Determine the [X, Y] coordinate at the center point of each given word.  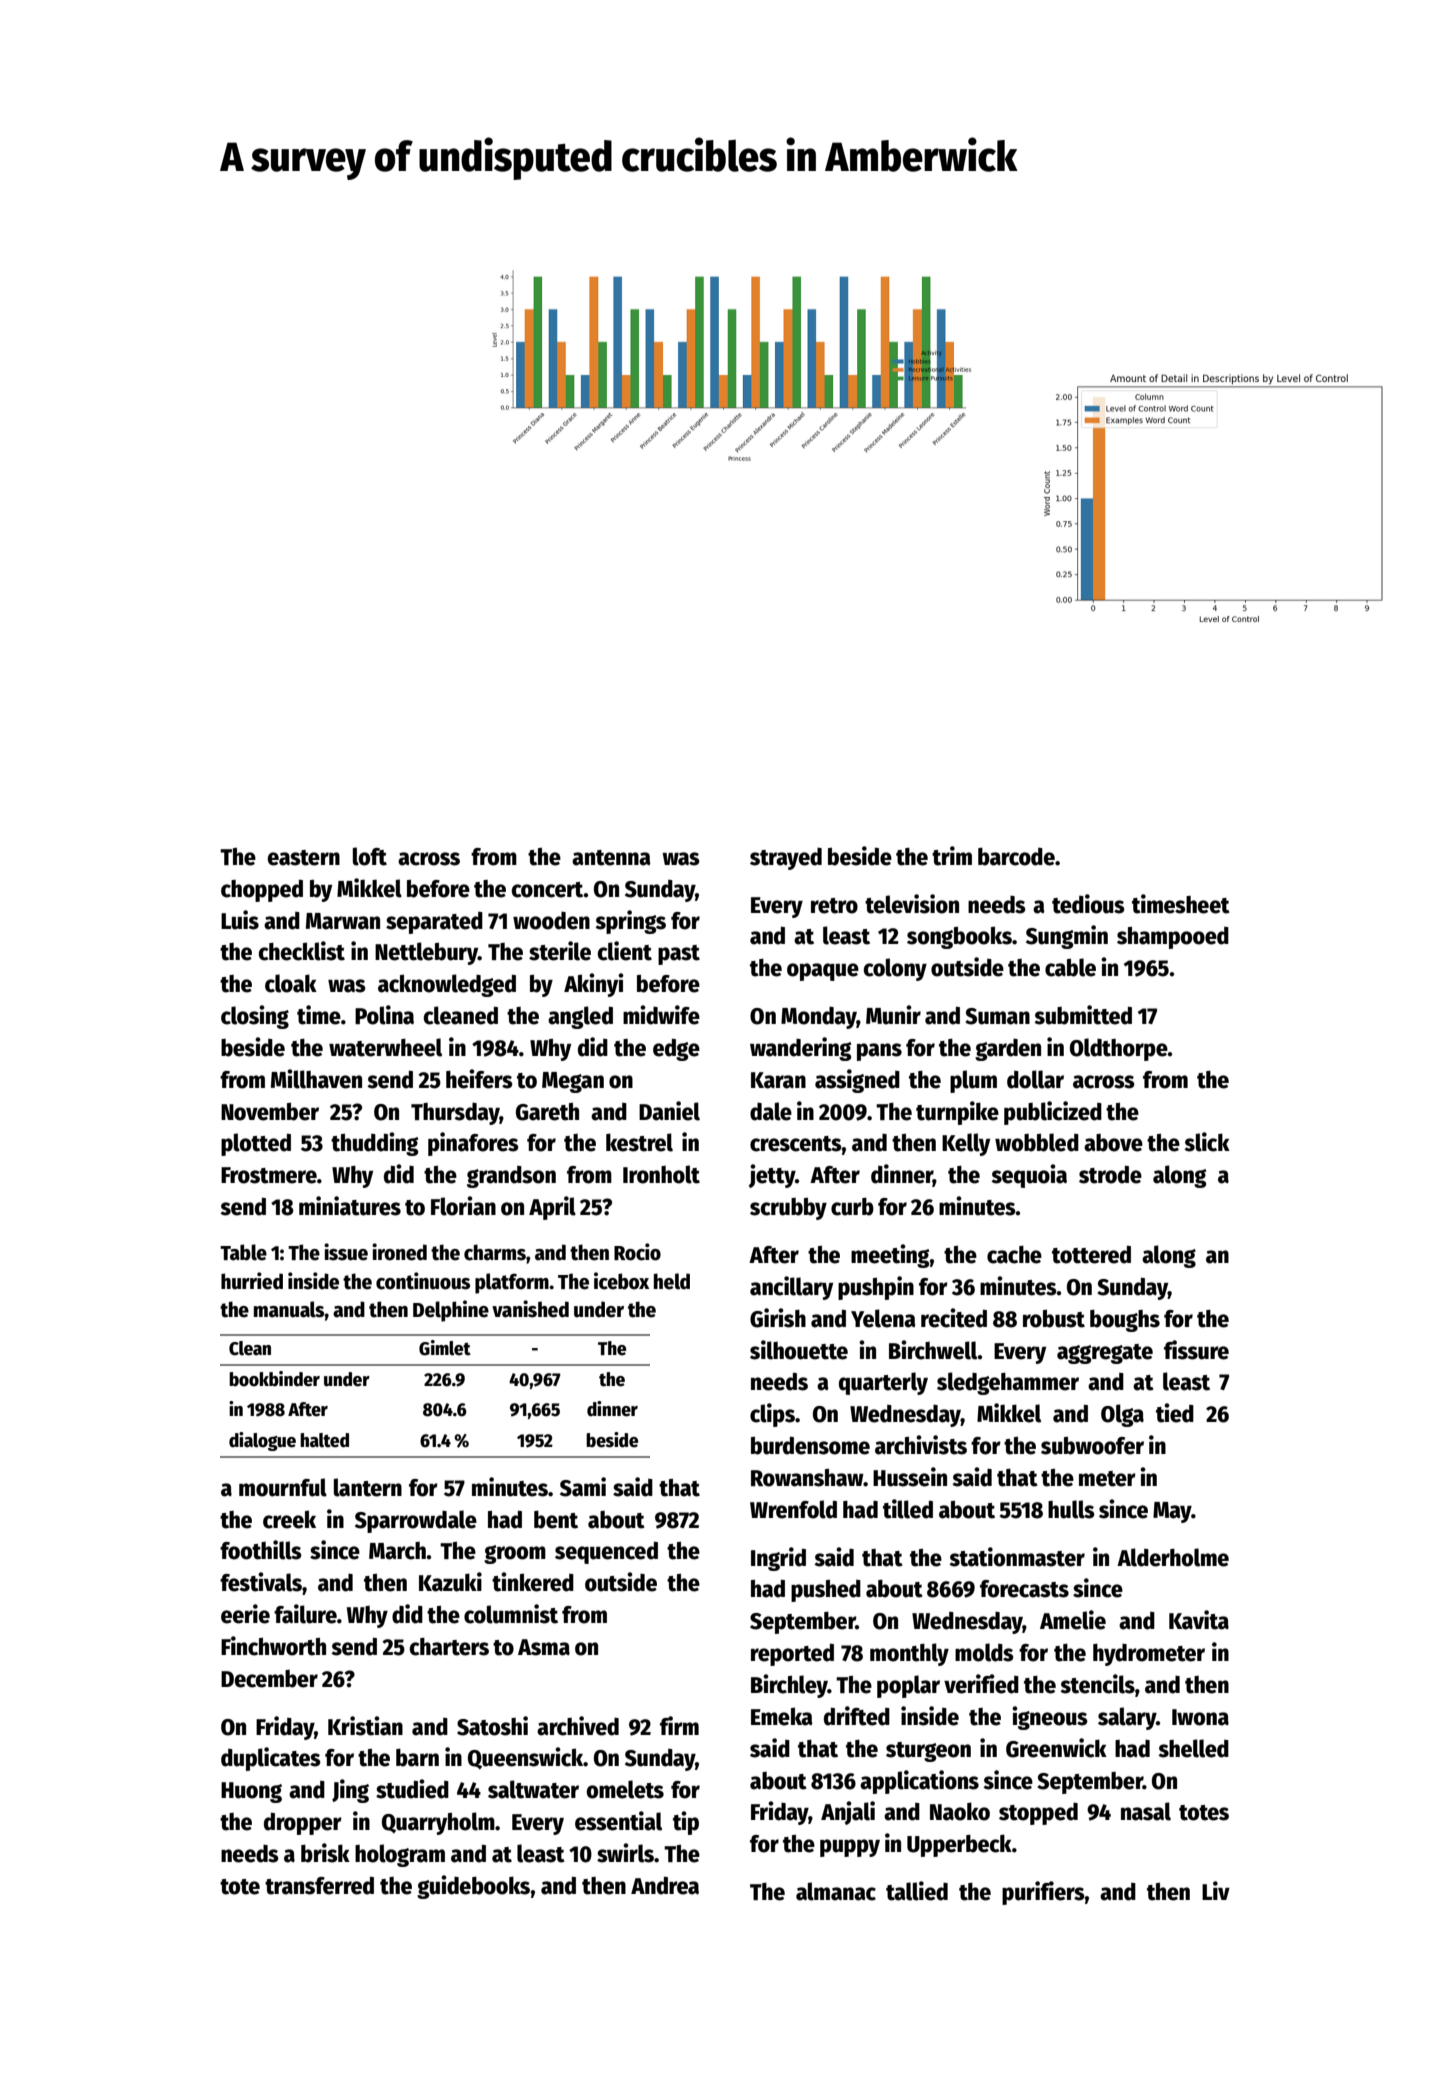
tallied [917, 1891]
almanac [836, 1891]
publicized [1053, 1113]
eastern [304, 858]
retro [834, 906]
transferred [319, 1886]
